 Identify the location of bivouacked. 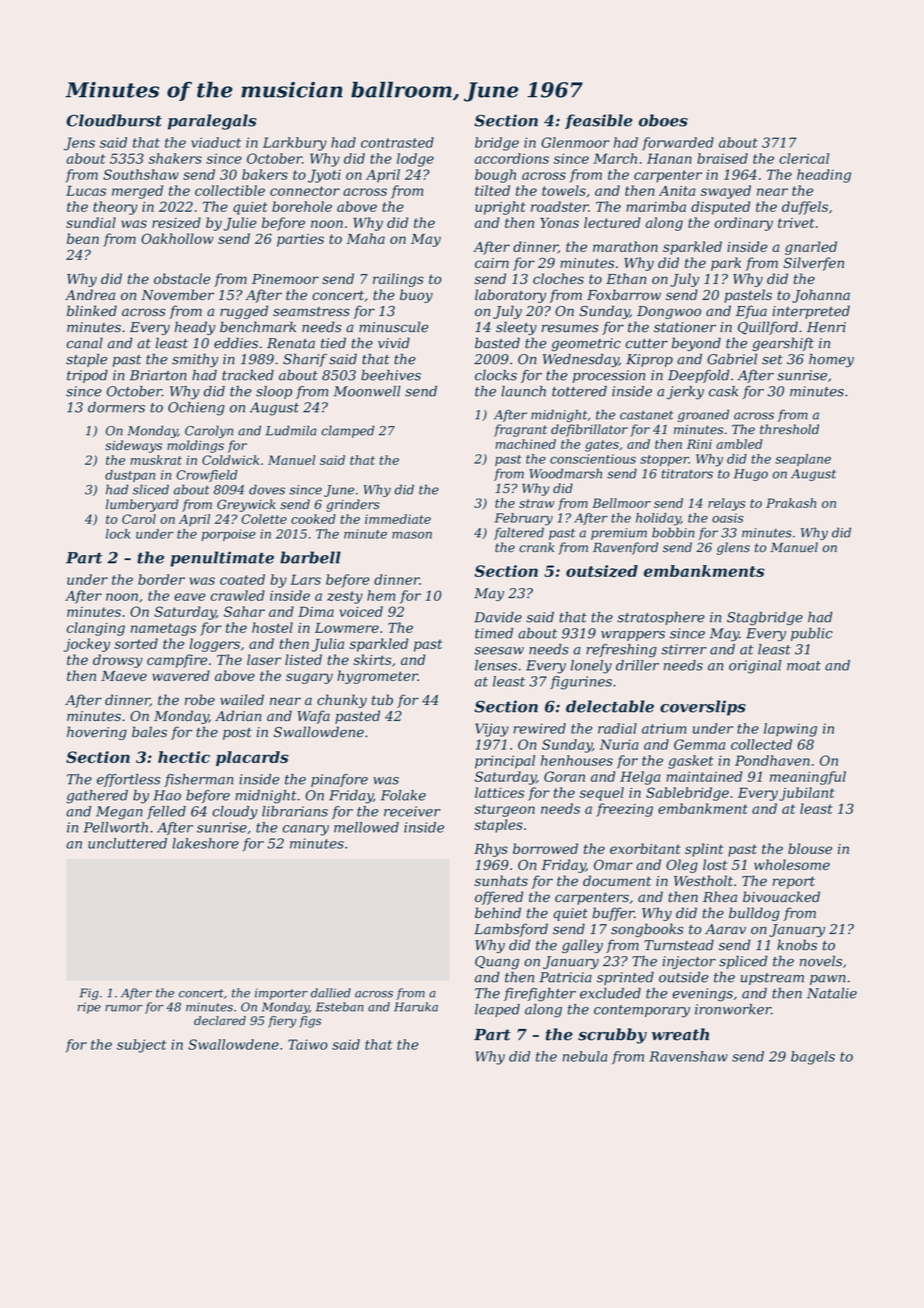
(781, 897).
